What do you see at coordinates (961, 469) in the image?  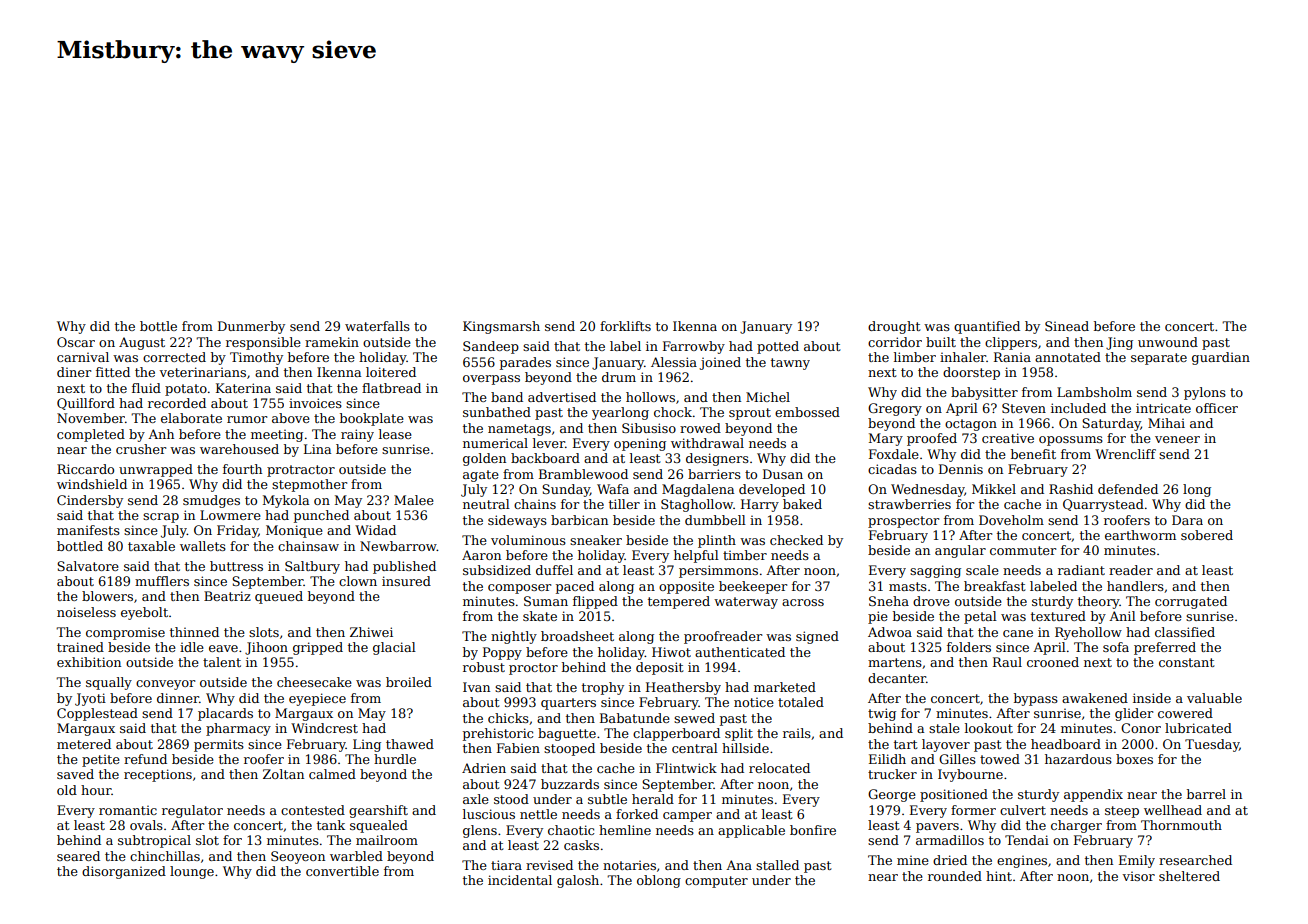 I see `Dennis` at bounding box center [961, 469].
